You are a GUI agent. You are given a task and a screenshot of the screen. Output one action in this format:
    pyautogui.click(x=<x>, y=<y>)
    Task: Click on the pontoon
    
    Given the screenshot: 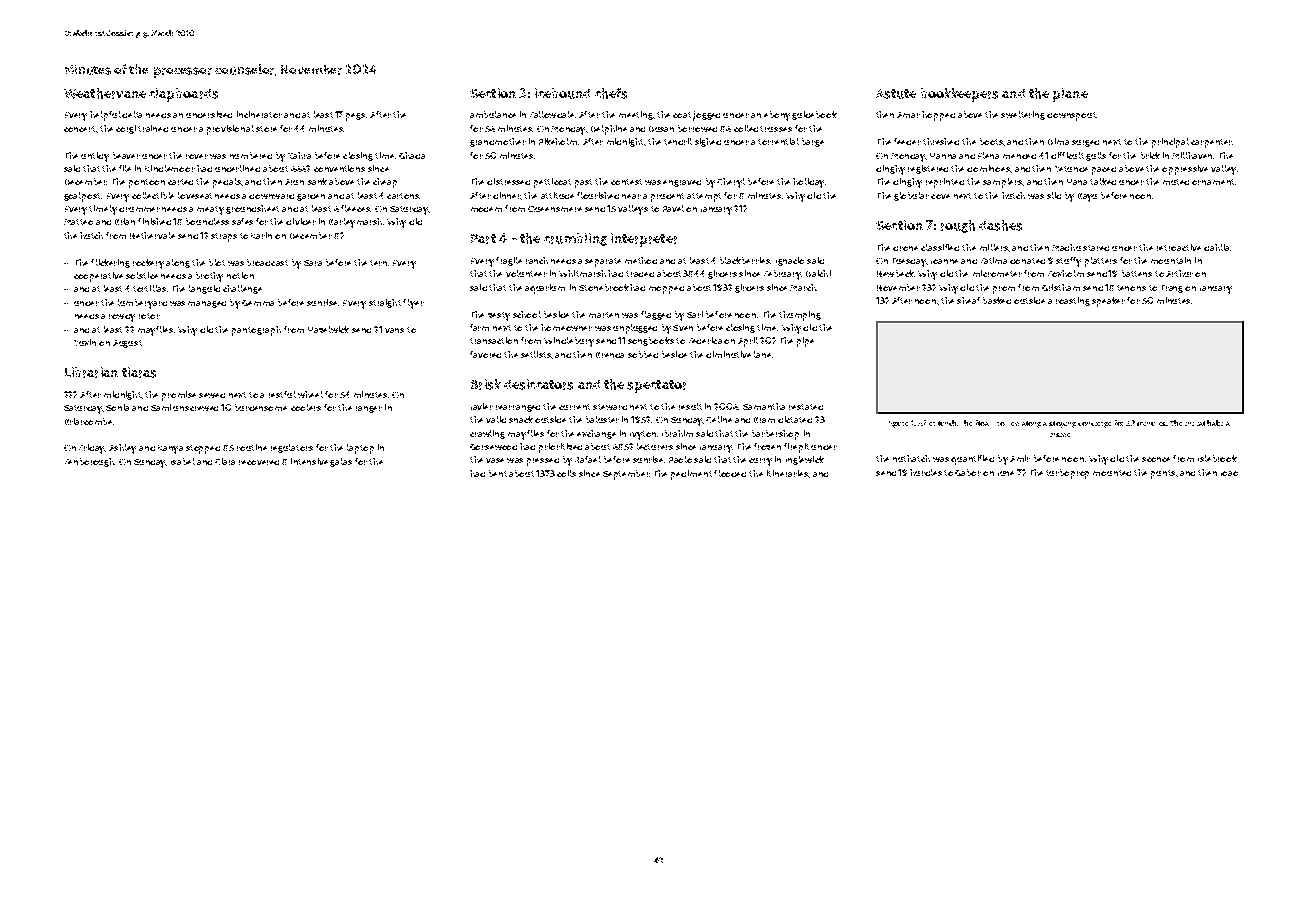 What is the action you would take?
    pyautogui.click(x=147, y=183)
